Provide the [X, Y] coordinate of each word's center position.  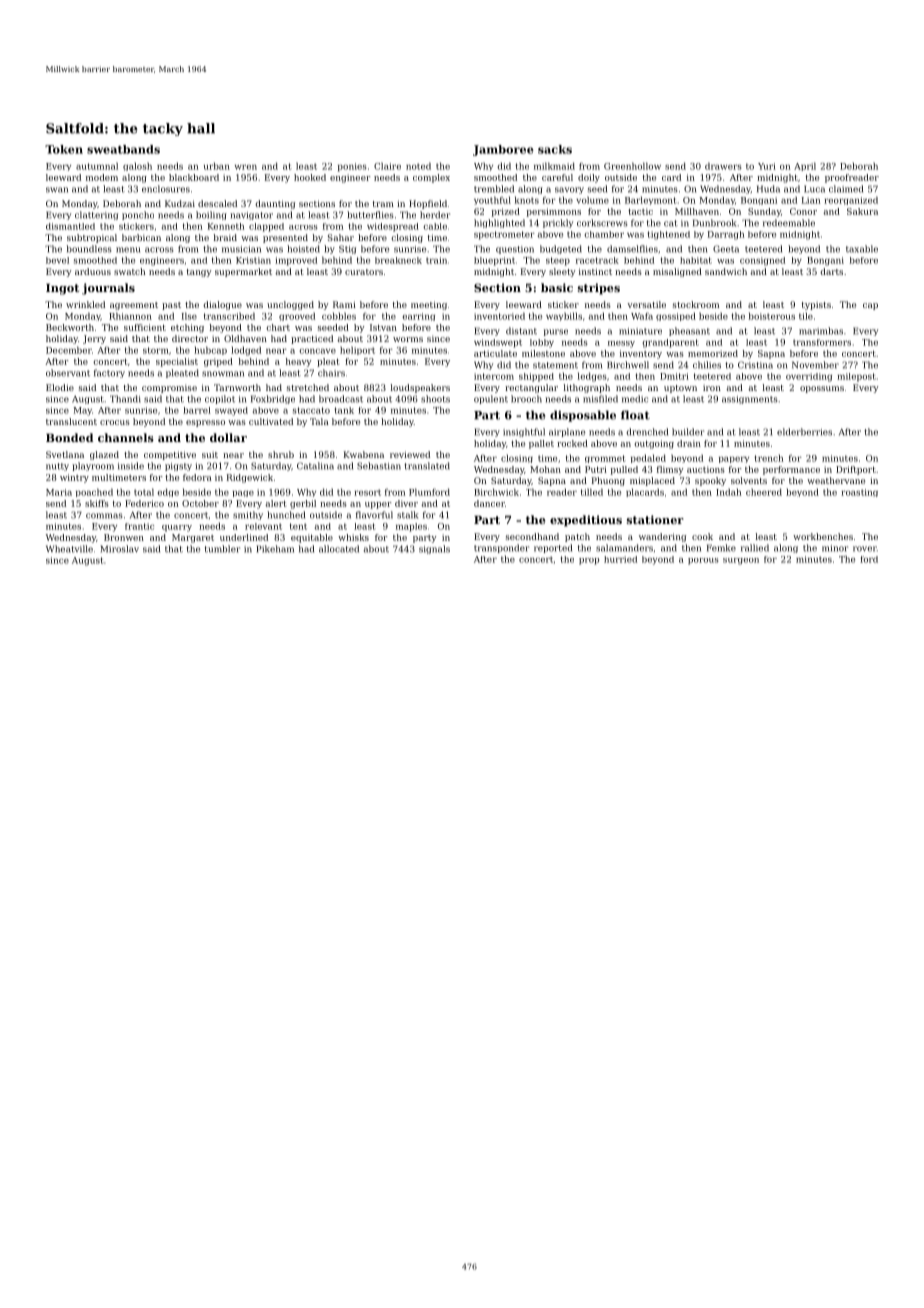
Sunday [764, 212]
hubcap [210, 350]
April [805, 166]
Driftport [856, 470]
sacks [555, 149]
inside [131, 466]
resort [367, 492]
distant [521, 331]
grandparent [670, 343]
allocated [339, 549]
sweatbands [123, 149]
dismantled [70, 226]
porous [703, 561]
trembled [494, 189]
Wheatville [69, 549]
